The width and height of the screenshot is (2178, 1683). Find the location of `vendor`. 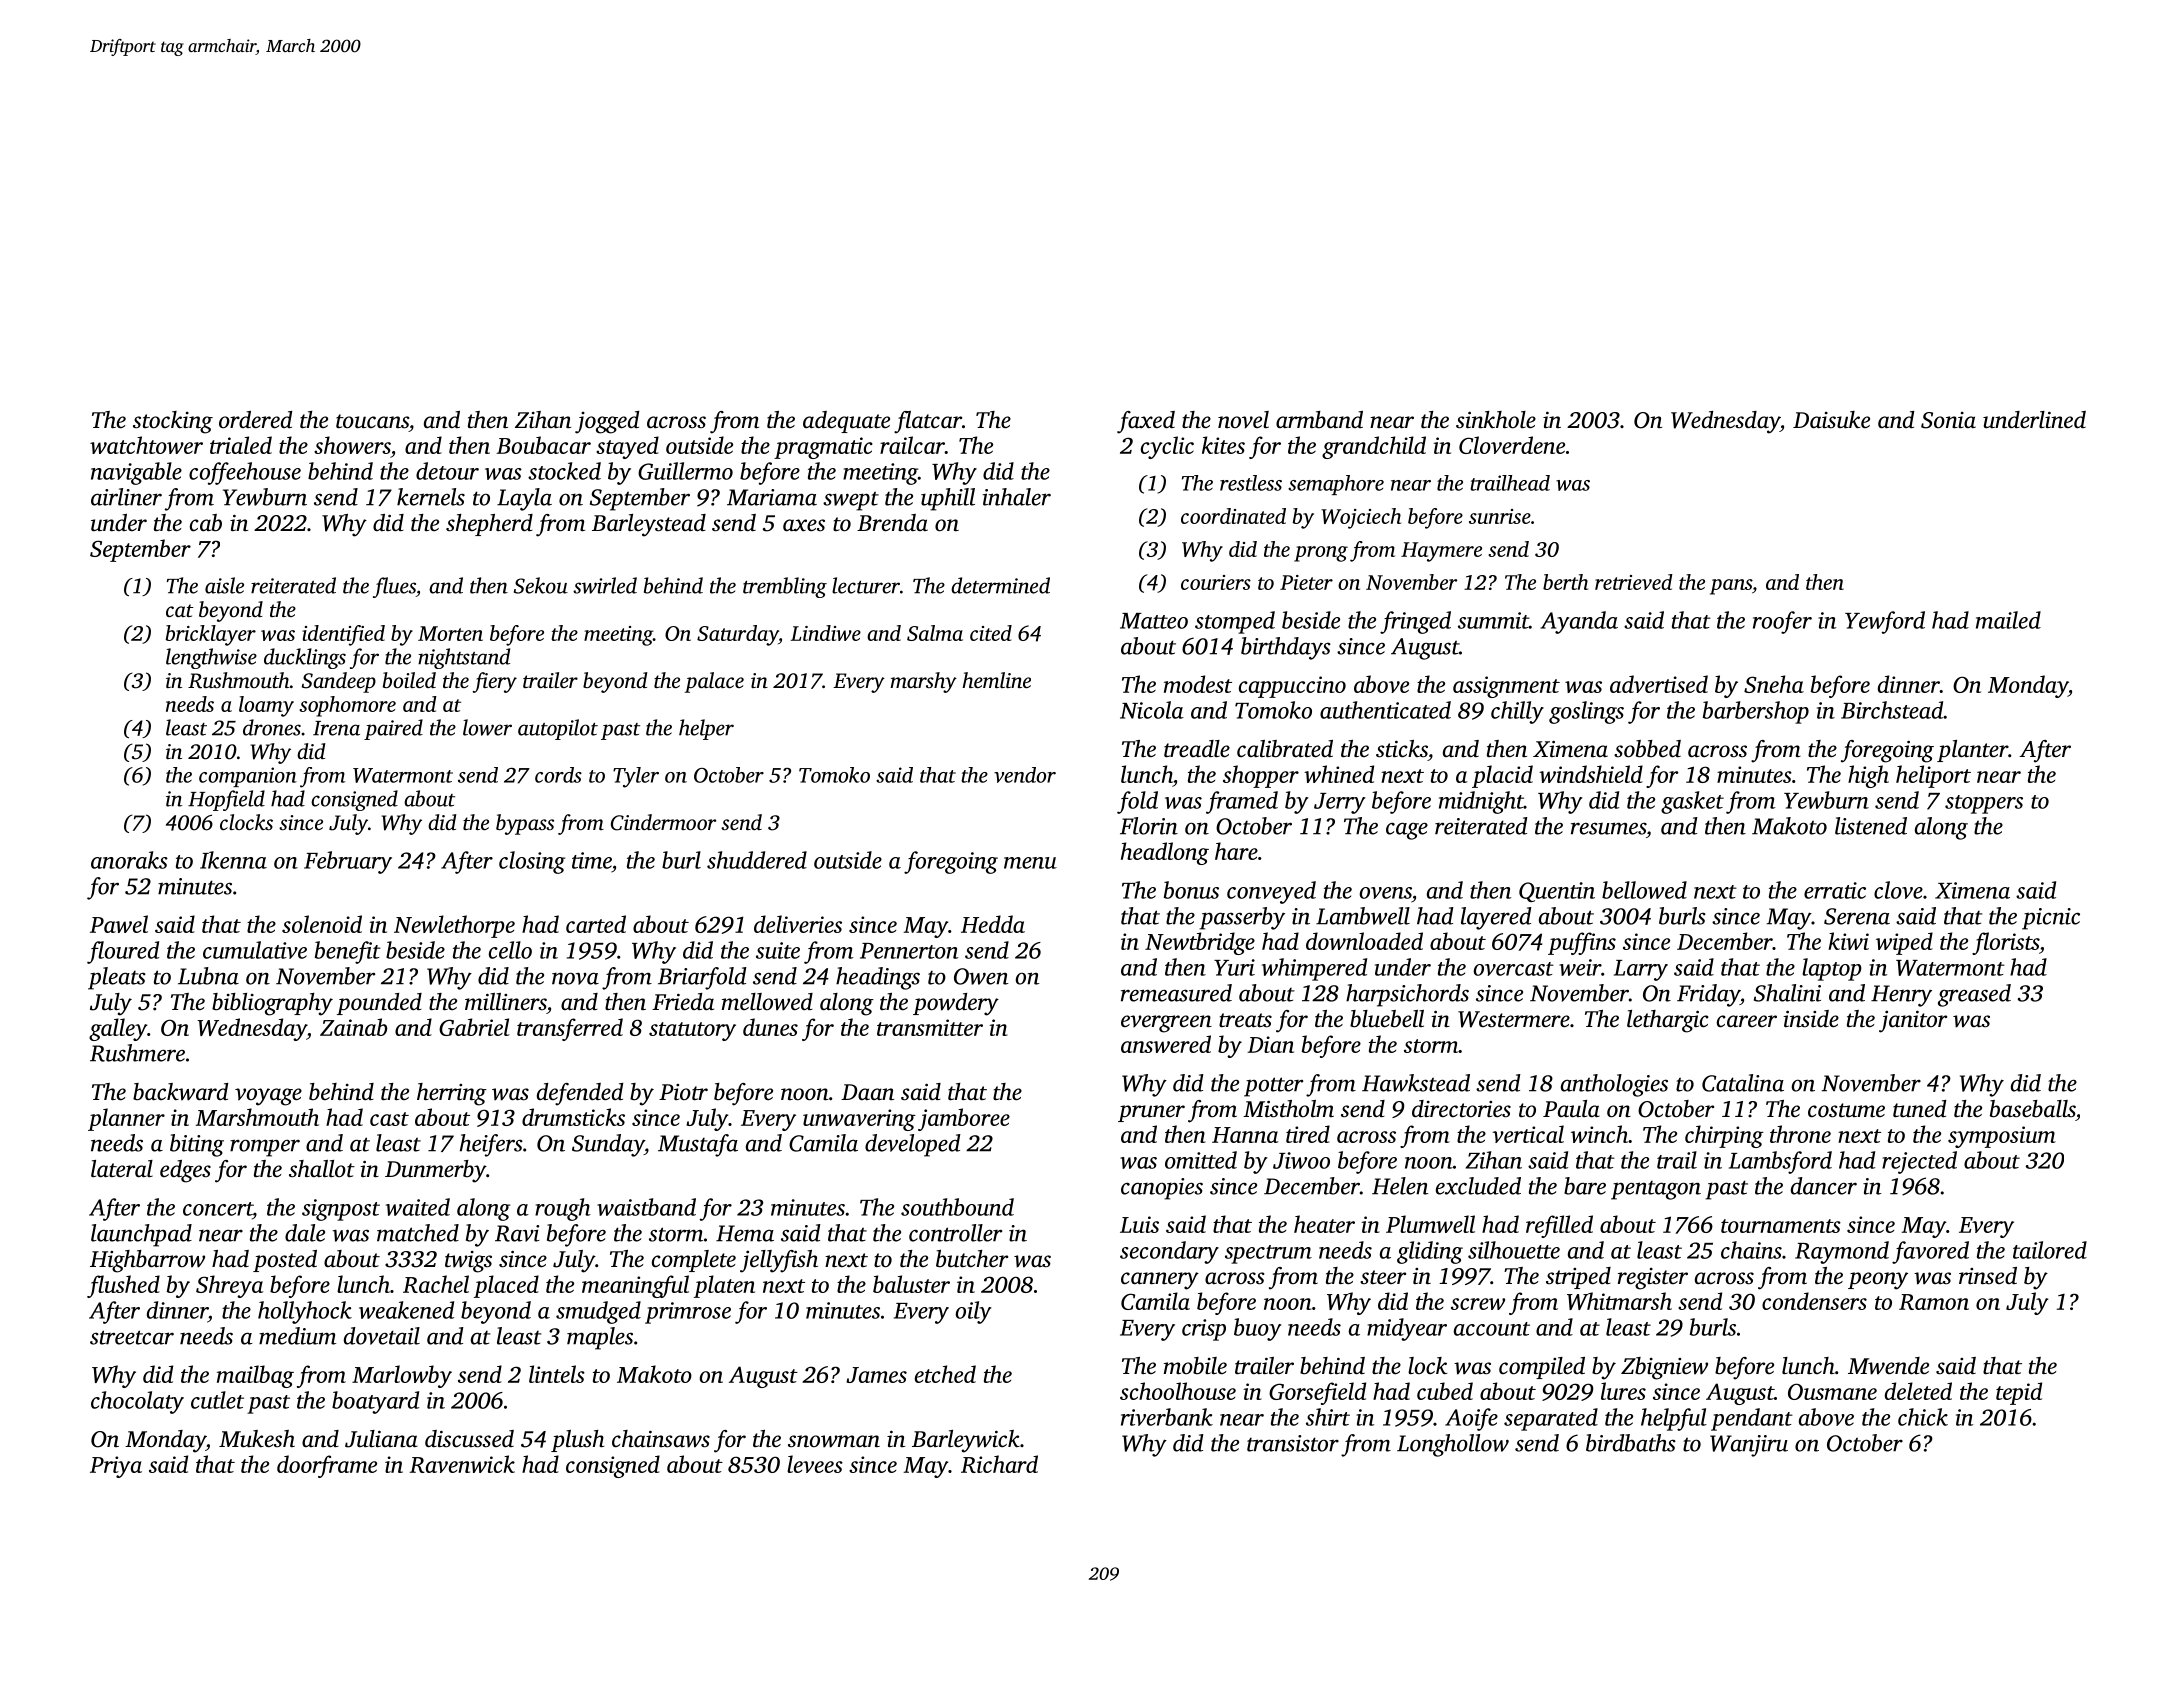

vendor is located at coordinates (1025, 775).
